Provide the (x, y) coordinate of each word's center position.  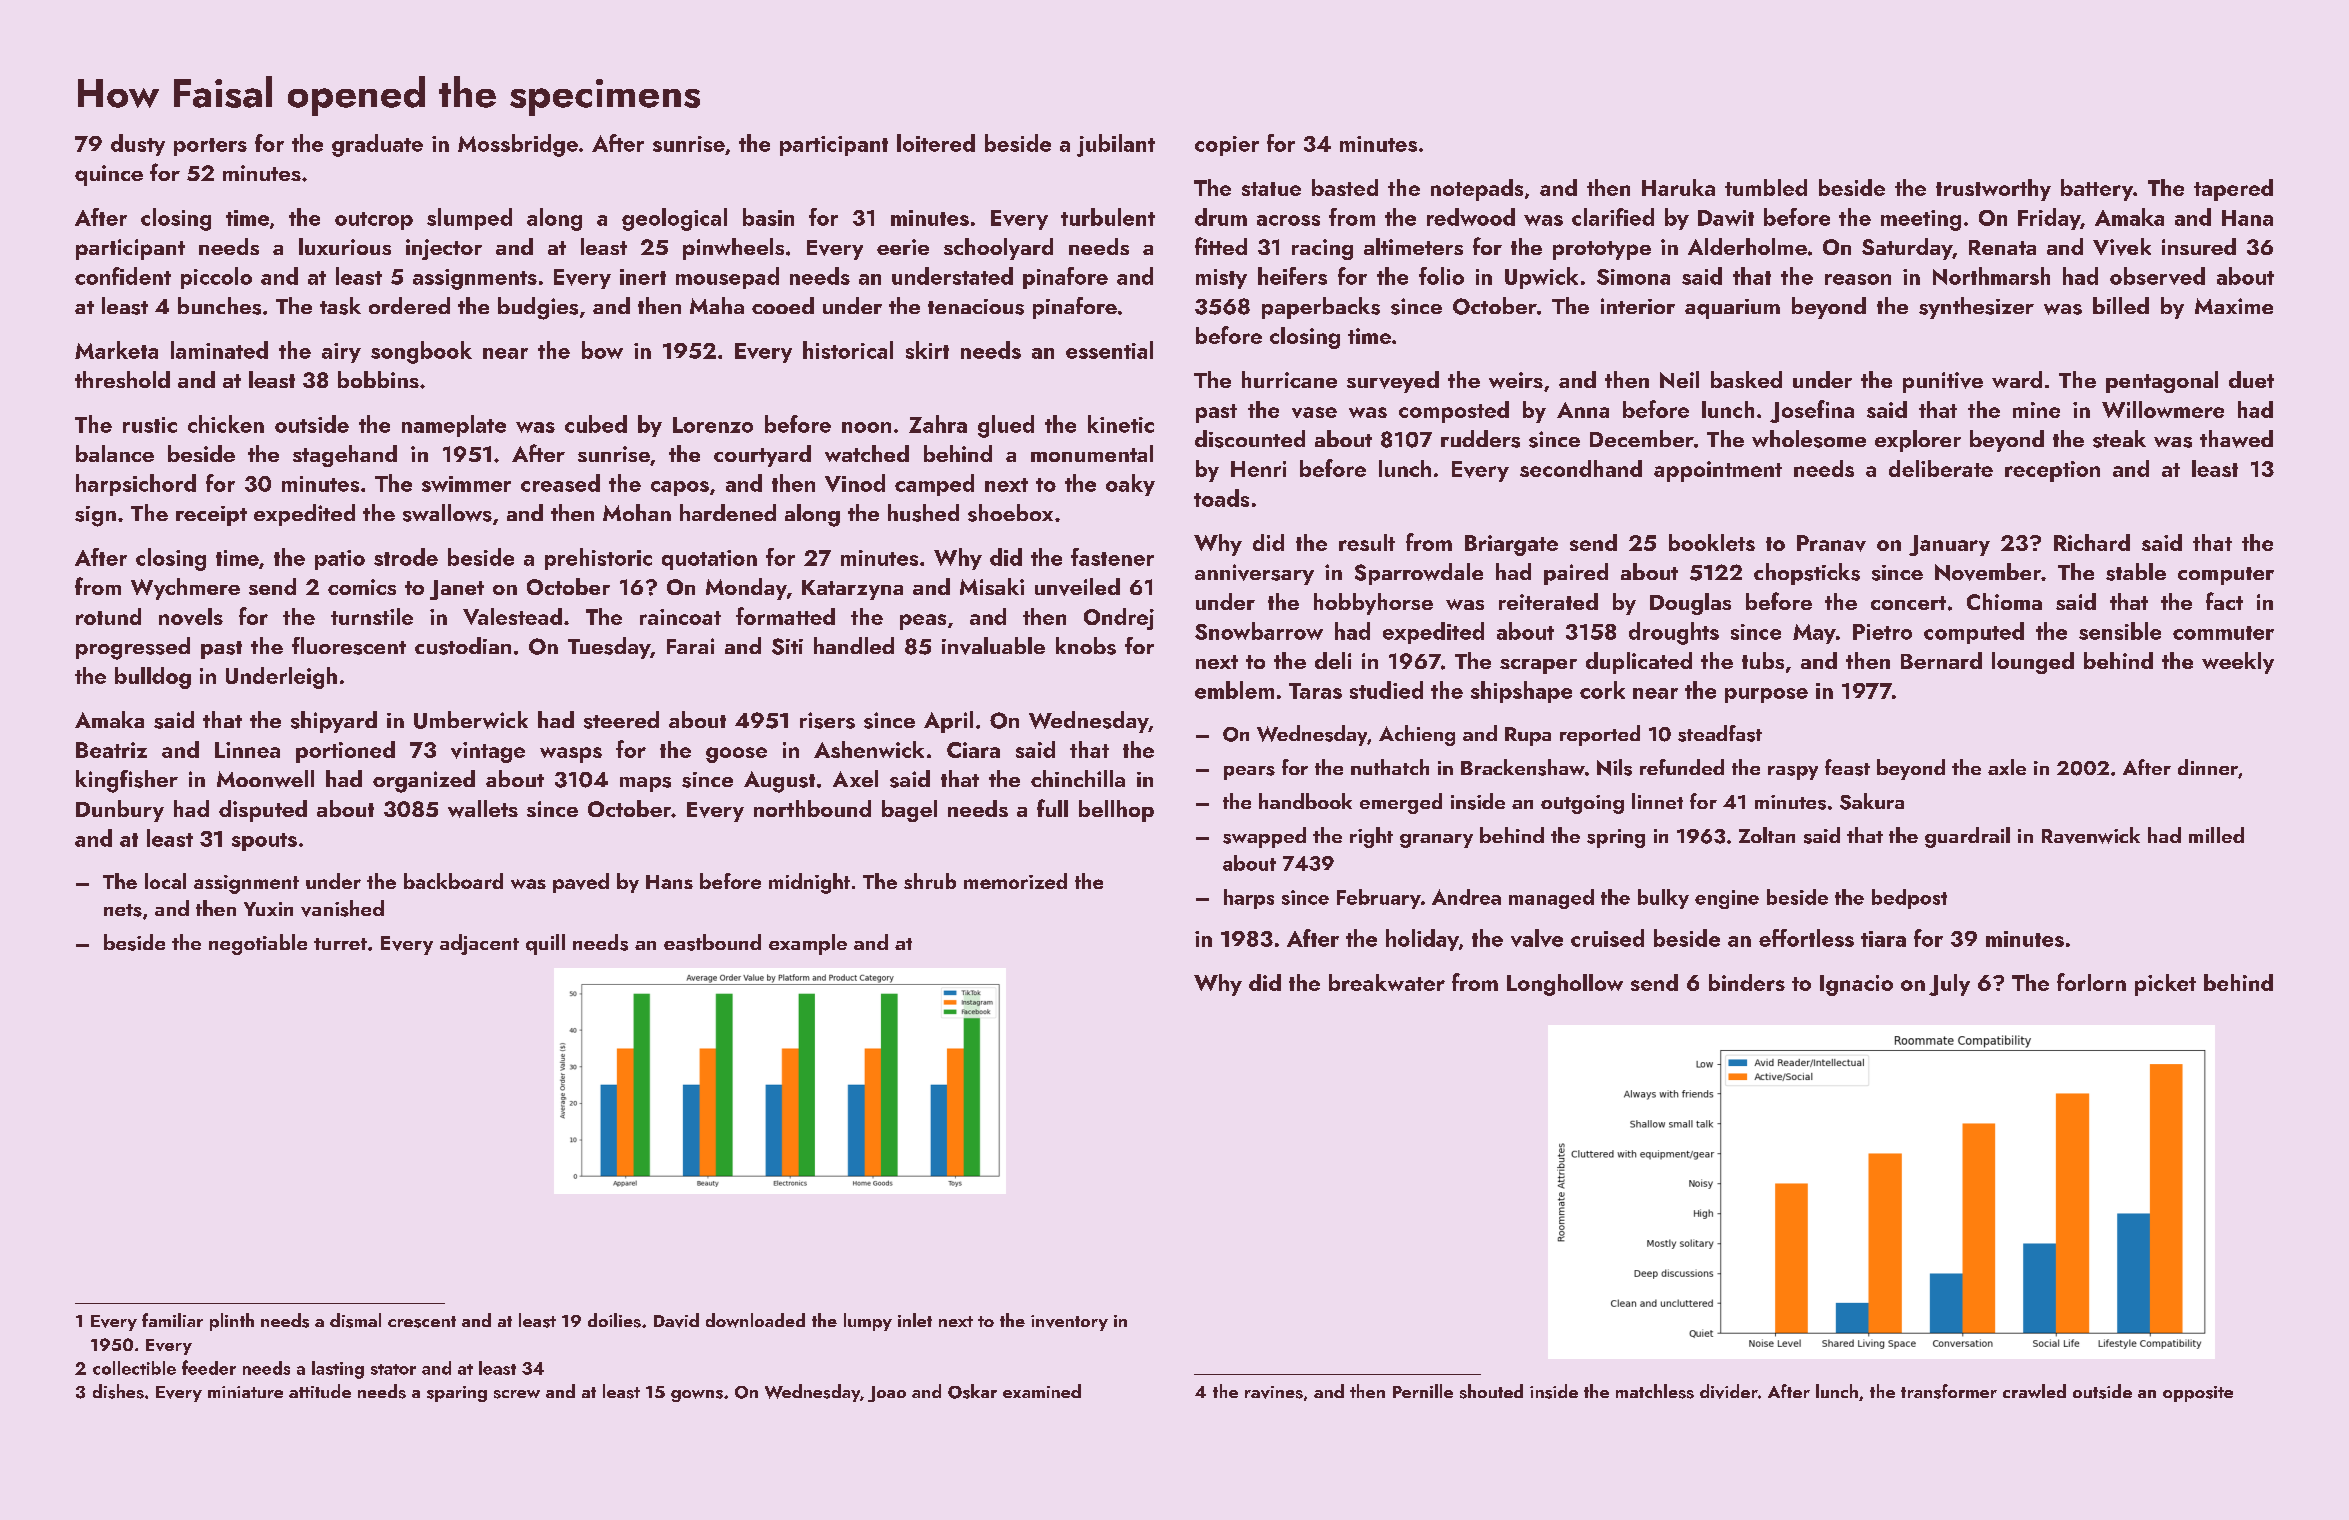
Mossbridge (518, 145)
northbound (812, 808)
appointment (1718, 471)
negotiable (258, 944)
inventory (1069, 1323)
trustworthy (1993, 190)
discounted (1250, 439)
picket (2165, 985)
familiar (172, 1320)
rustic (150, 425)
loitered (936, 143)
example (808, 944)
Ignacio (1856, 985)
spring (1616, 838)
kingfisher (127, 781)
